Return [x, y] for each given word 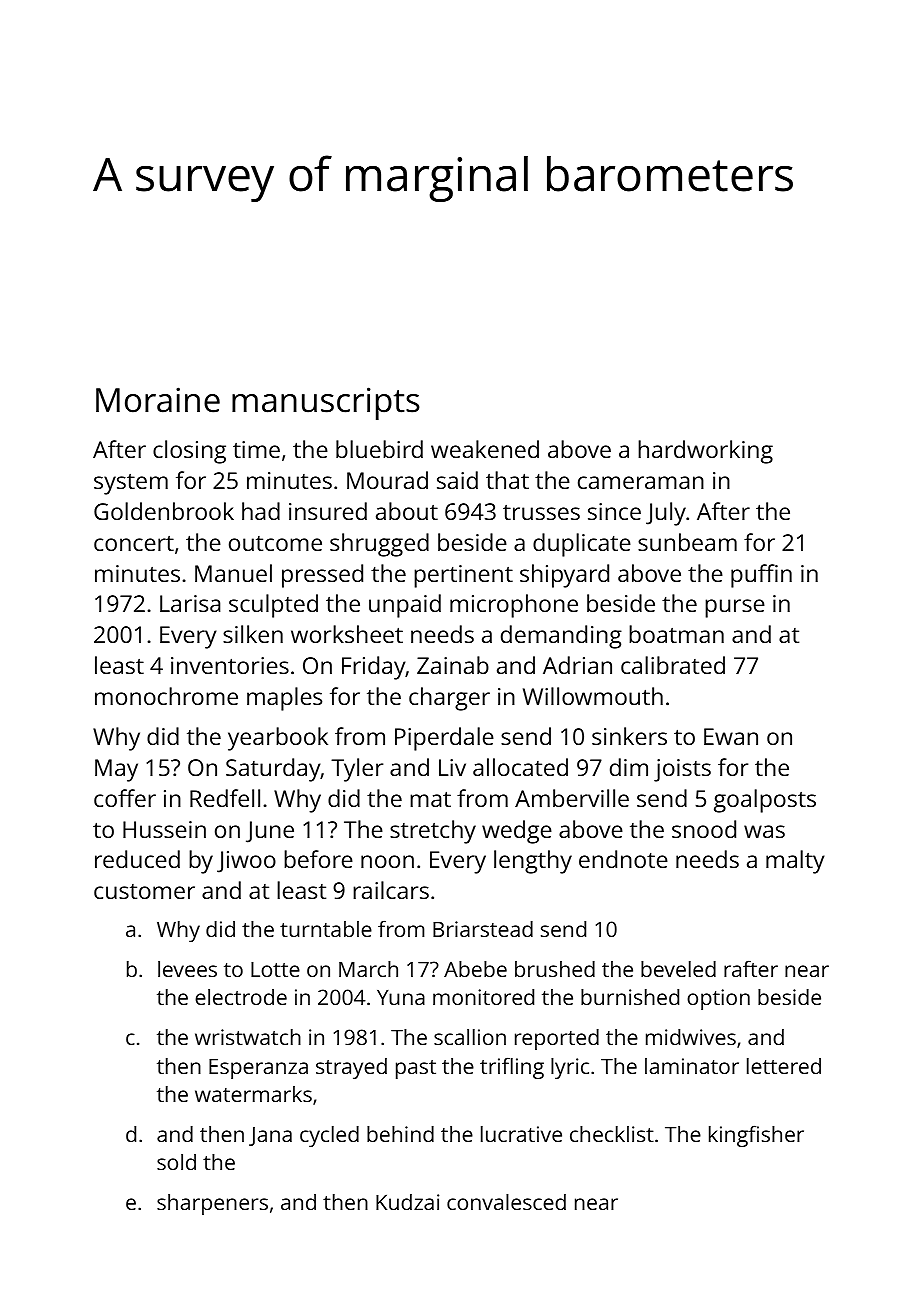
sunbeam [687, 542]
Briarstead [483, 929]
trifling [512, 1068]
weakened [485, 449]
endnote [623, 859]
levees [187, 969]
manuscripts [326, 403]
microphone [514, 606]
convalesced [506, 1202]
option [718, 999]
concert [134, 543]
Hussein [164, 829]
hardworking [705, 452]
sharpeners [212, 1204]
